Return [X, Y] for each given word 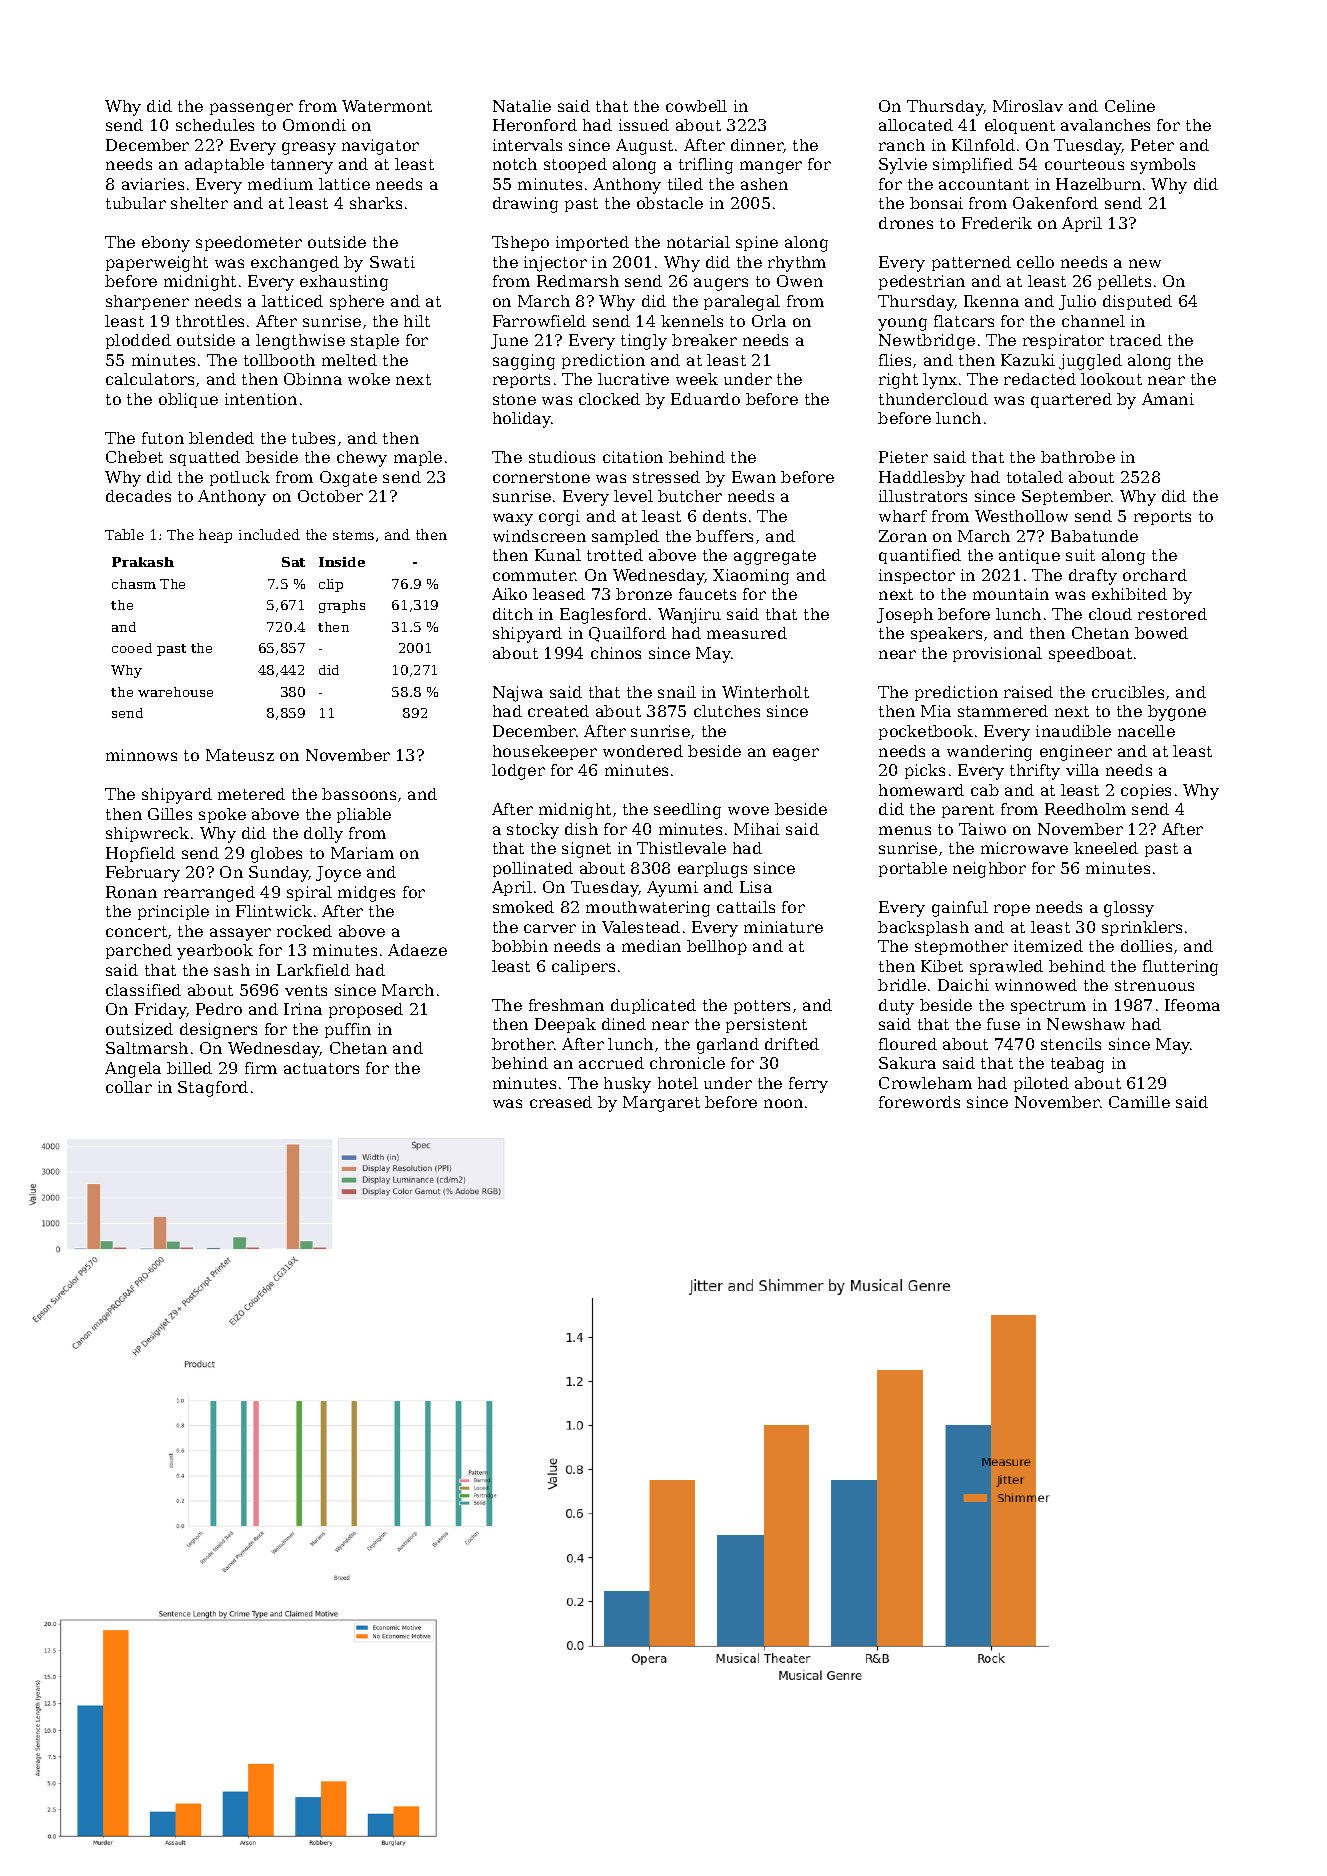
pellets [1124, 282]
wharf [903, 516]
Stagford [213, 1089]
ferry [808, 1085]
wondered [643, 751]
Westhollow [1021, 516]
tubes [313, 438]
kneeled [1106, 848]
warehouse [175, 692]
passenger [251, 109]
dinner [757, 145]
